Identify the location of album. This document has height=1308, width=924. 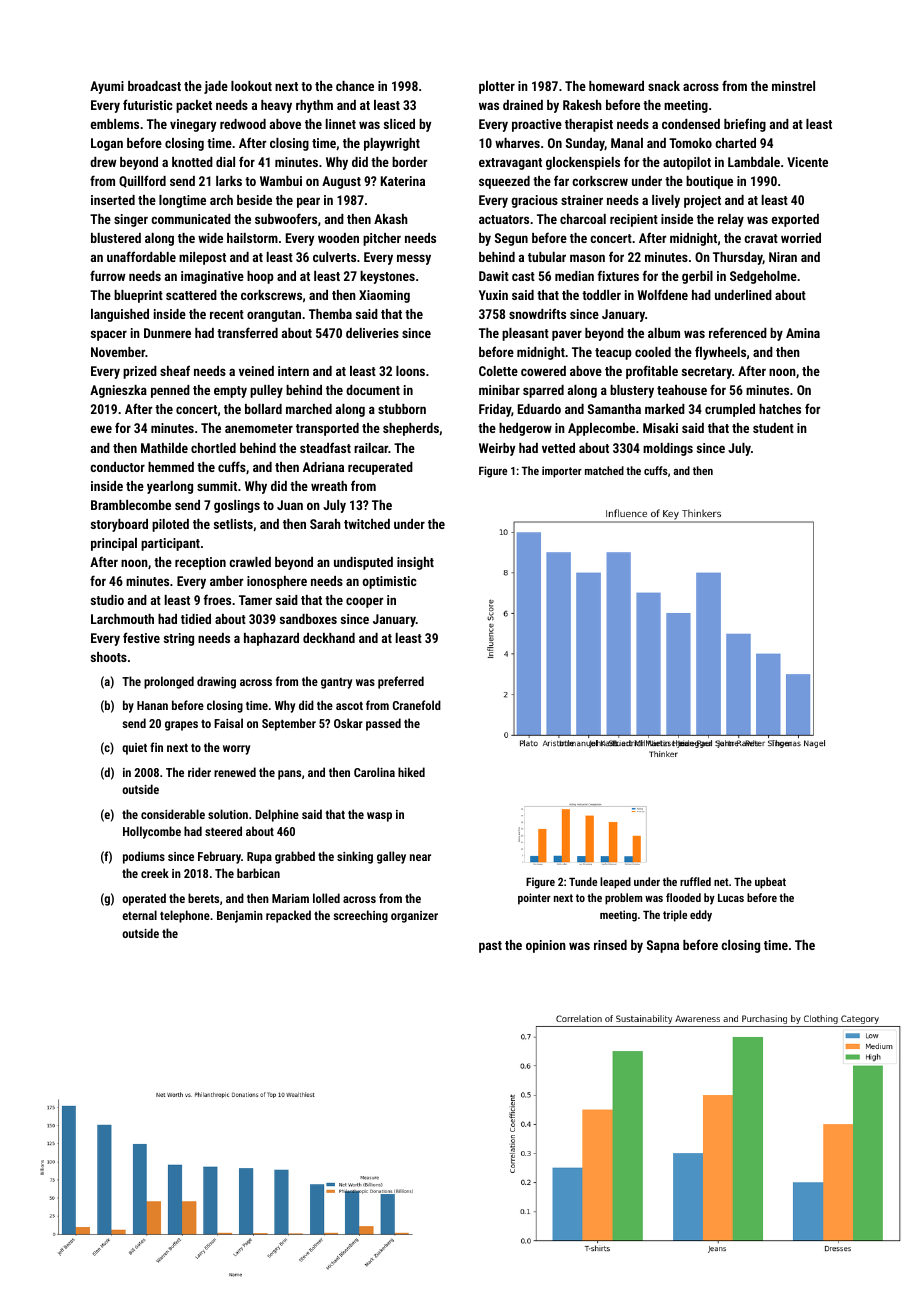
(664, 333).
